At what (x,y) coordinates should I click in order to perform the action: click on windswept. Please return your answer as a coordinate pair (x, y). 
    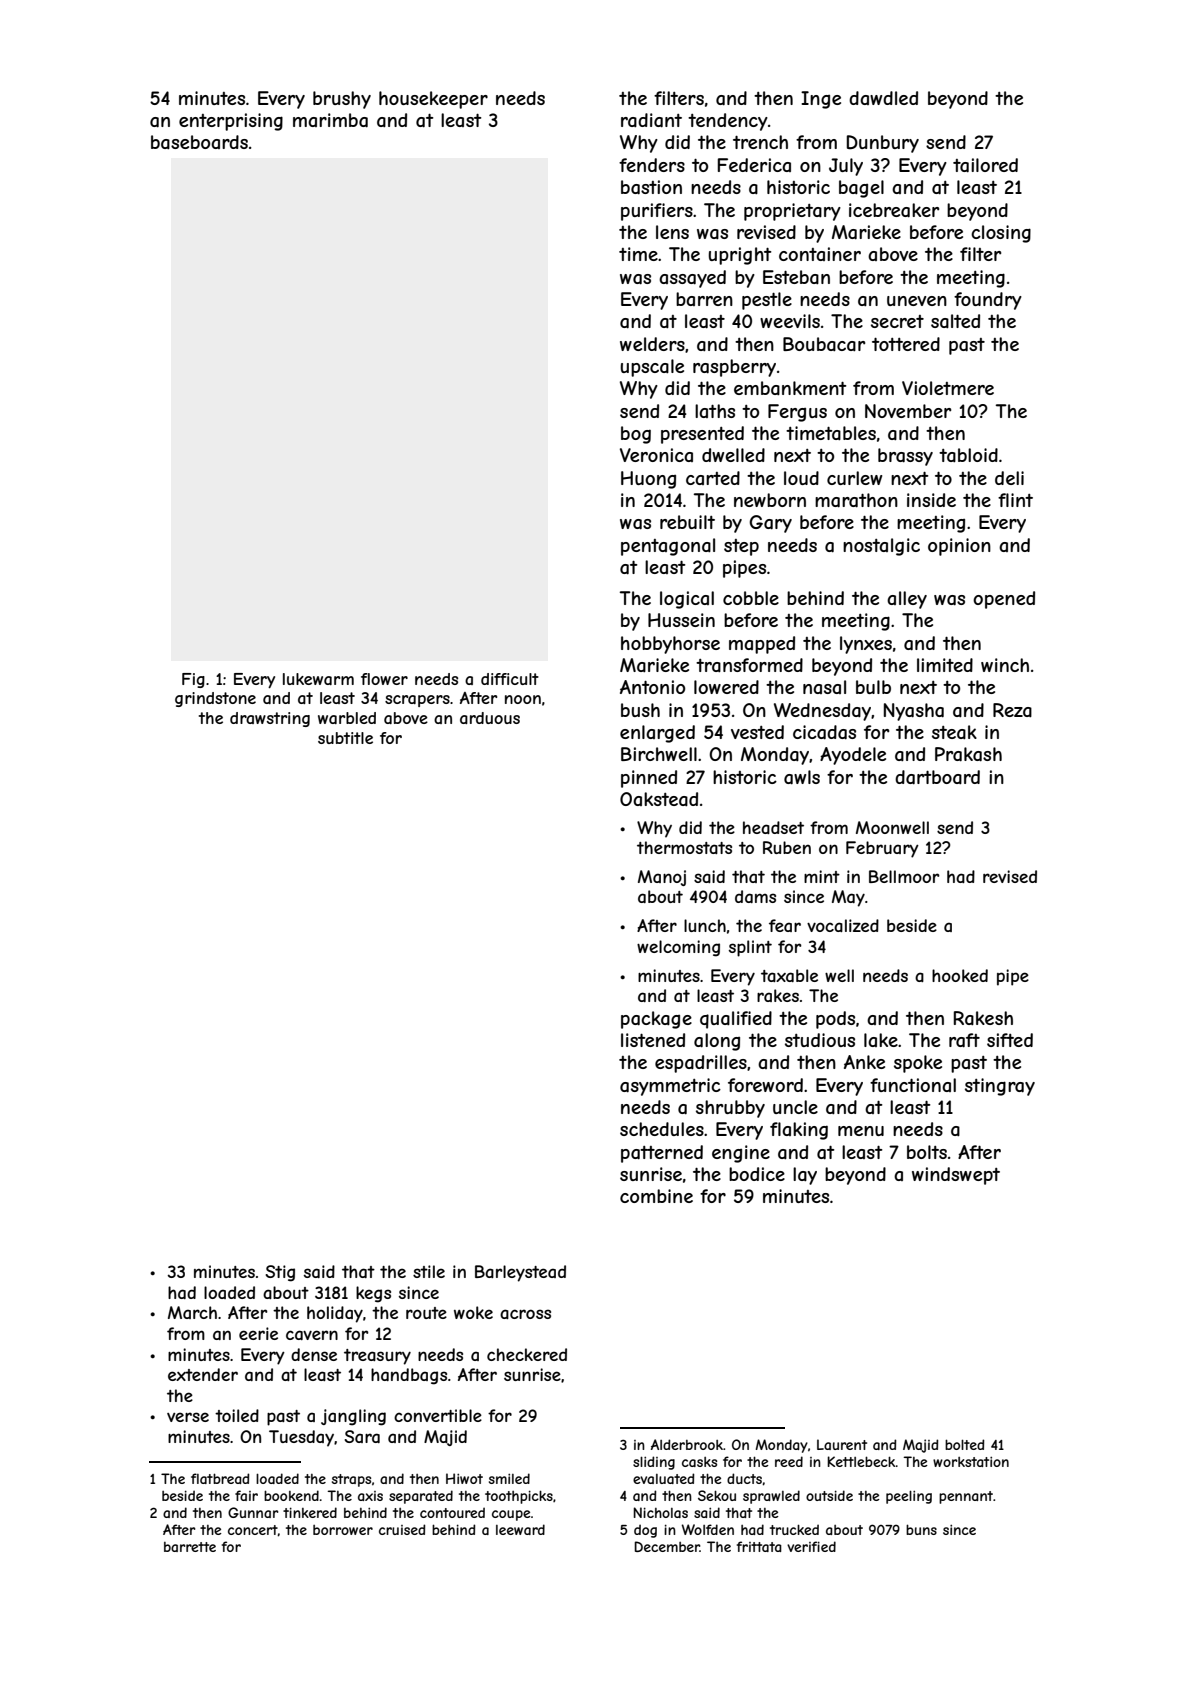
    Looking at the image, I should click on (956, 1176).
